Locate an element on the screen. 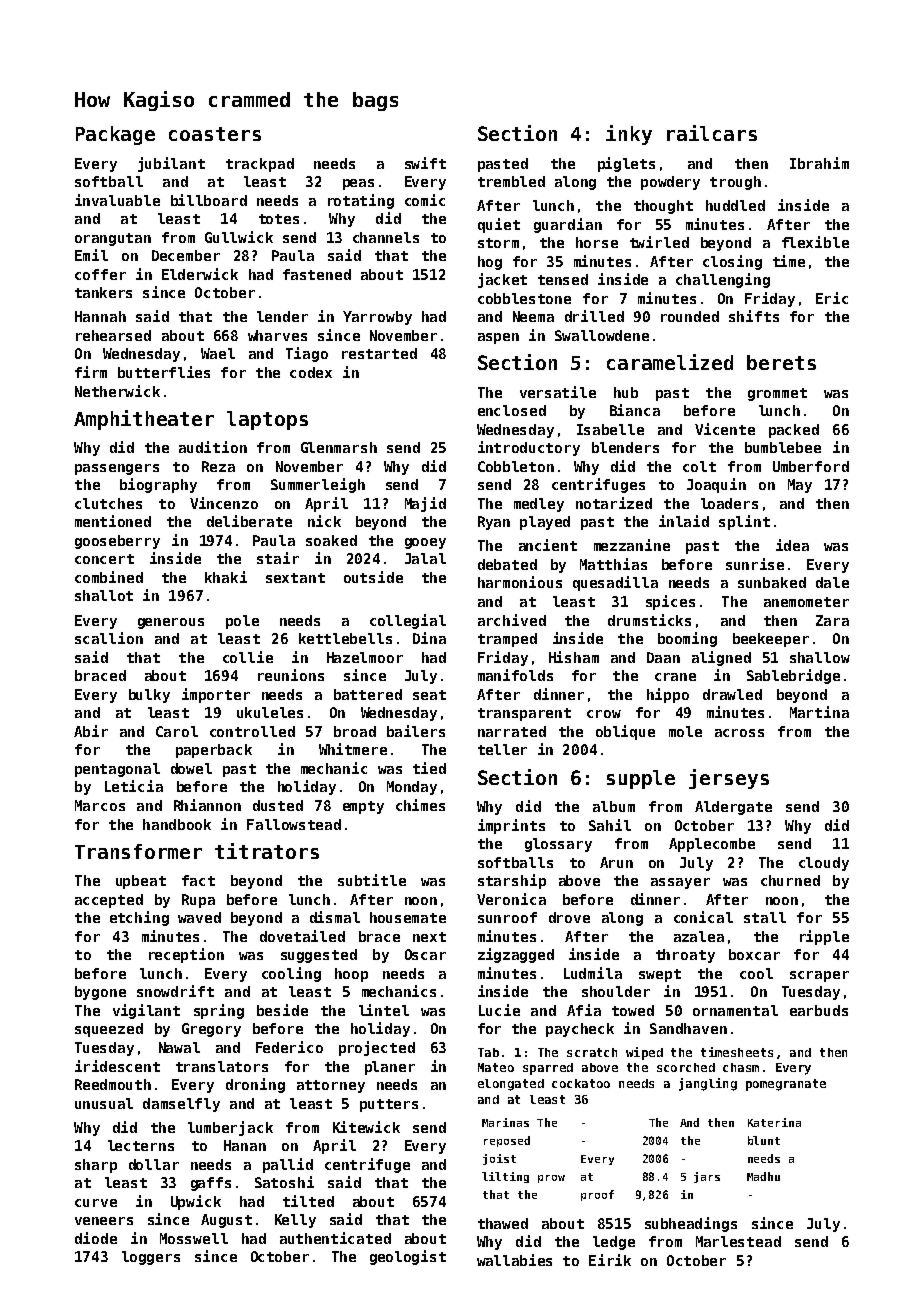 The width and height of the screenshot is (924, 1308). cloudy is located at coordinates (824, 864).
